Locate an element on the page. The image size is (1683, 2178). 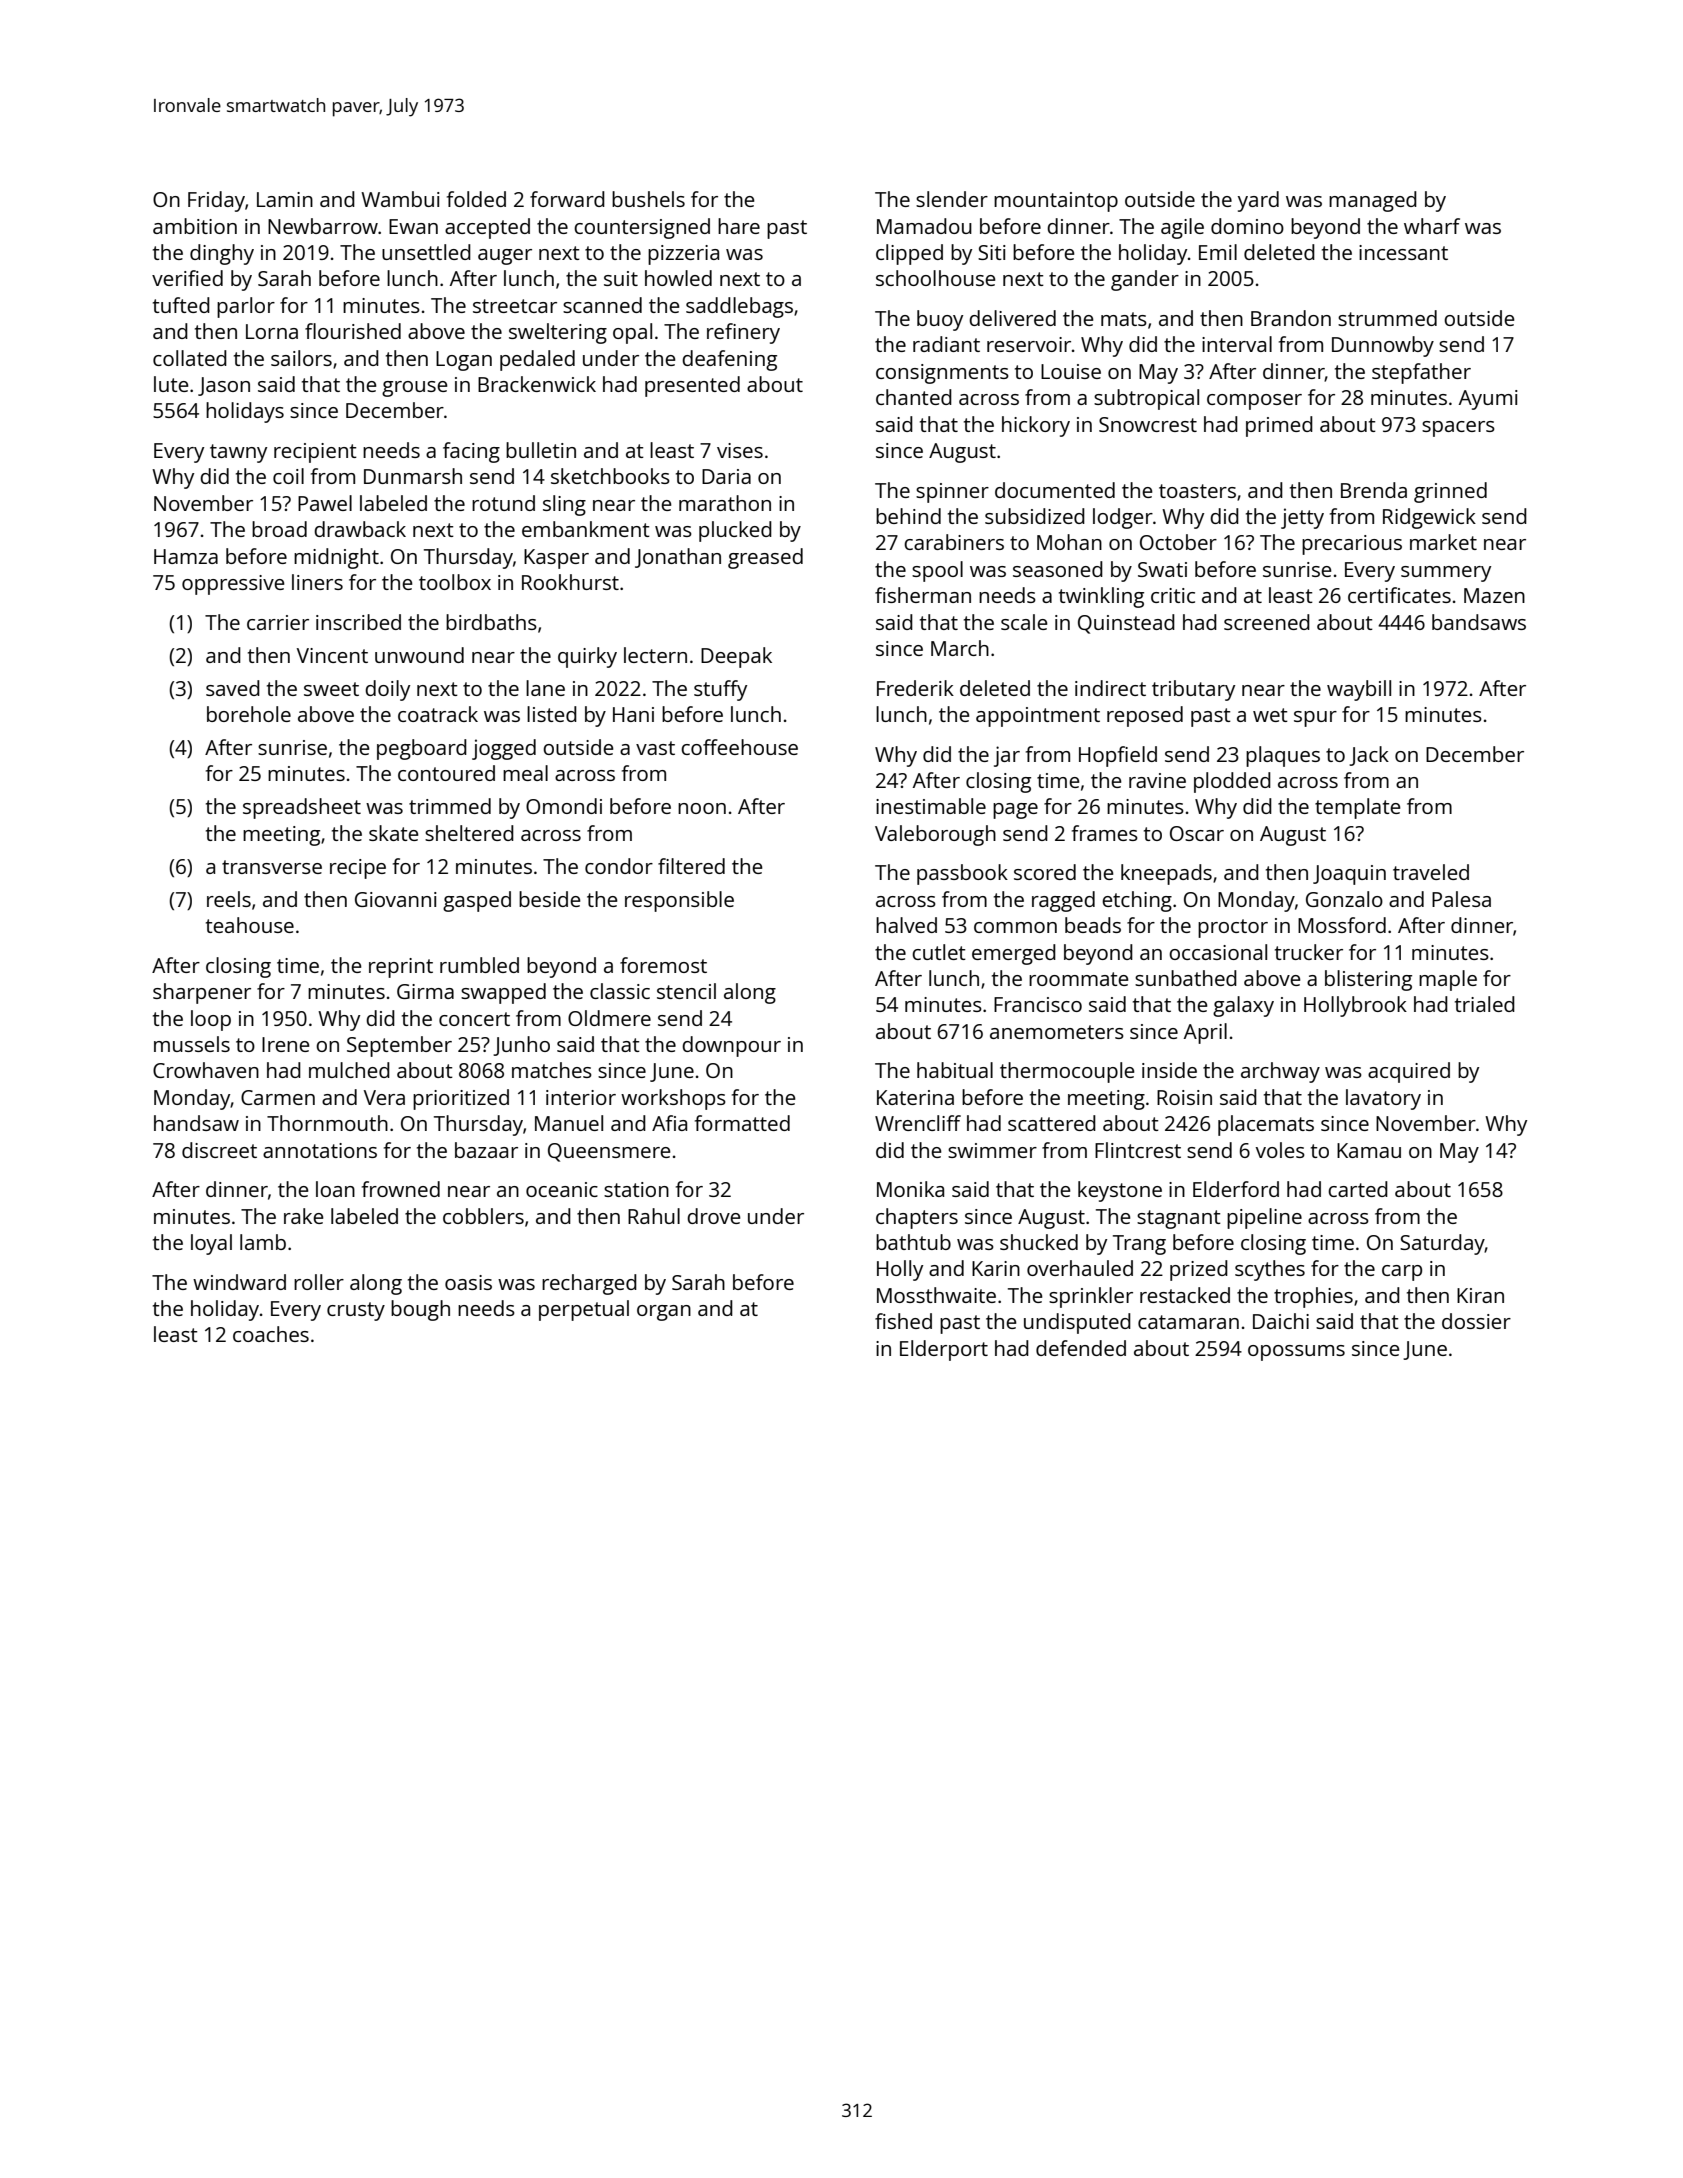
parlor is located at coordinates (246, 307).
